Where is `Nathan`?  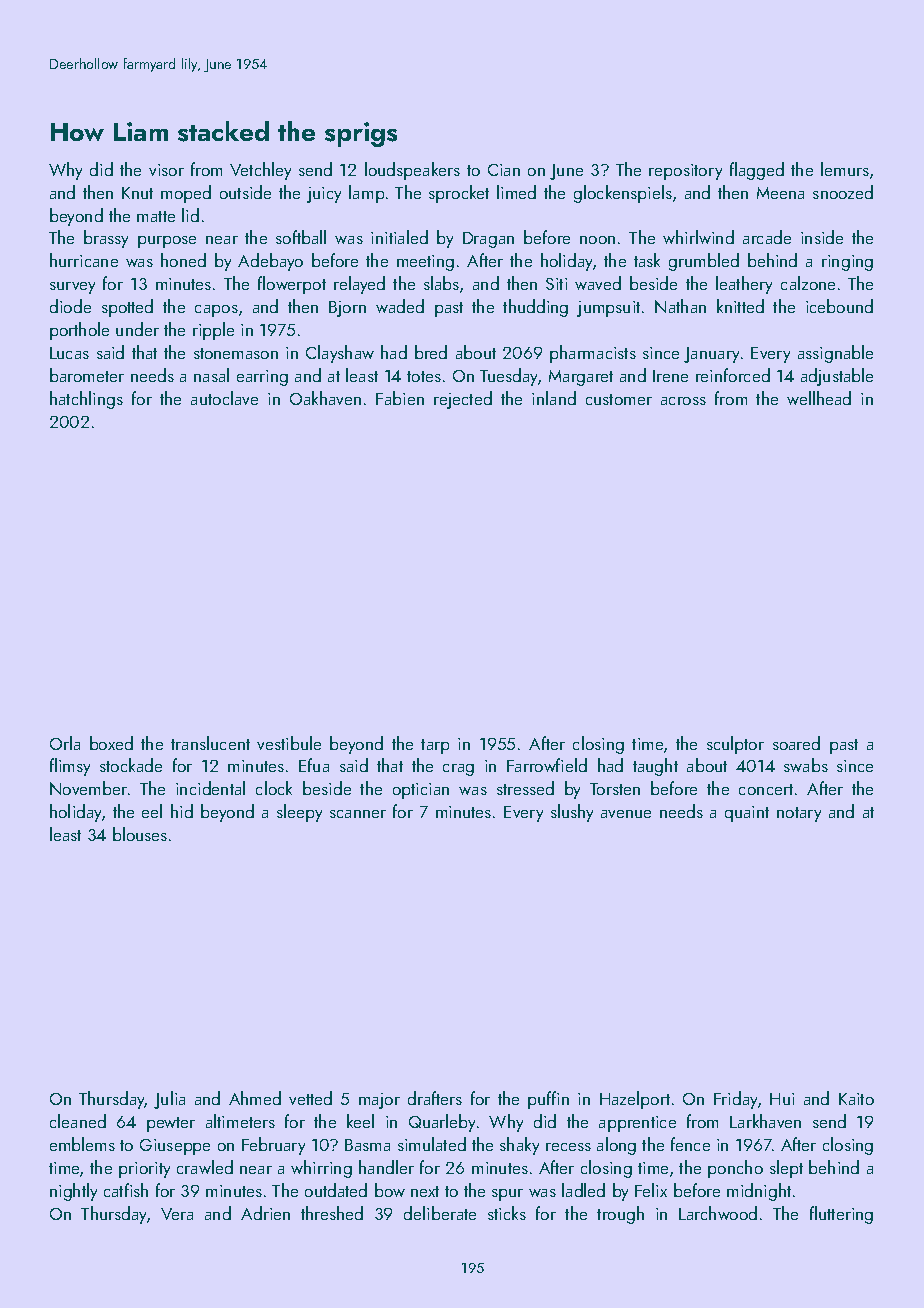
Nathan is located at coordinates (680, 306).
